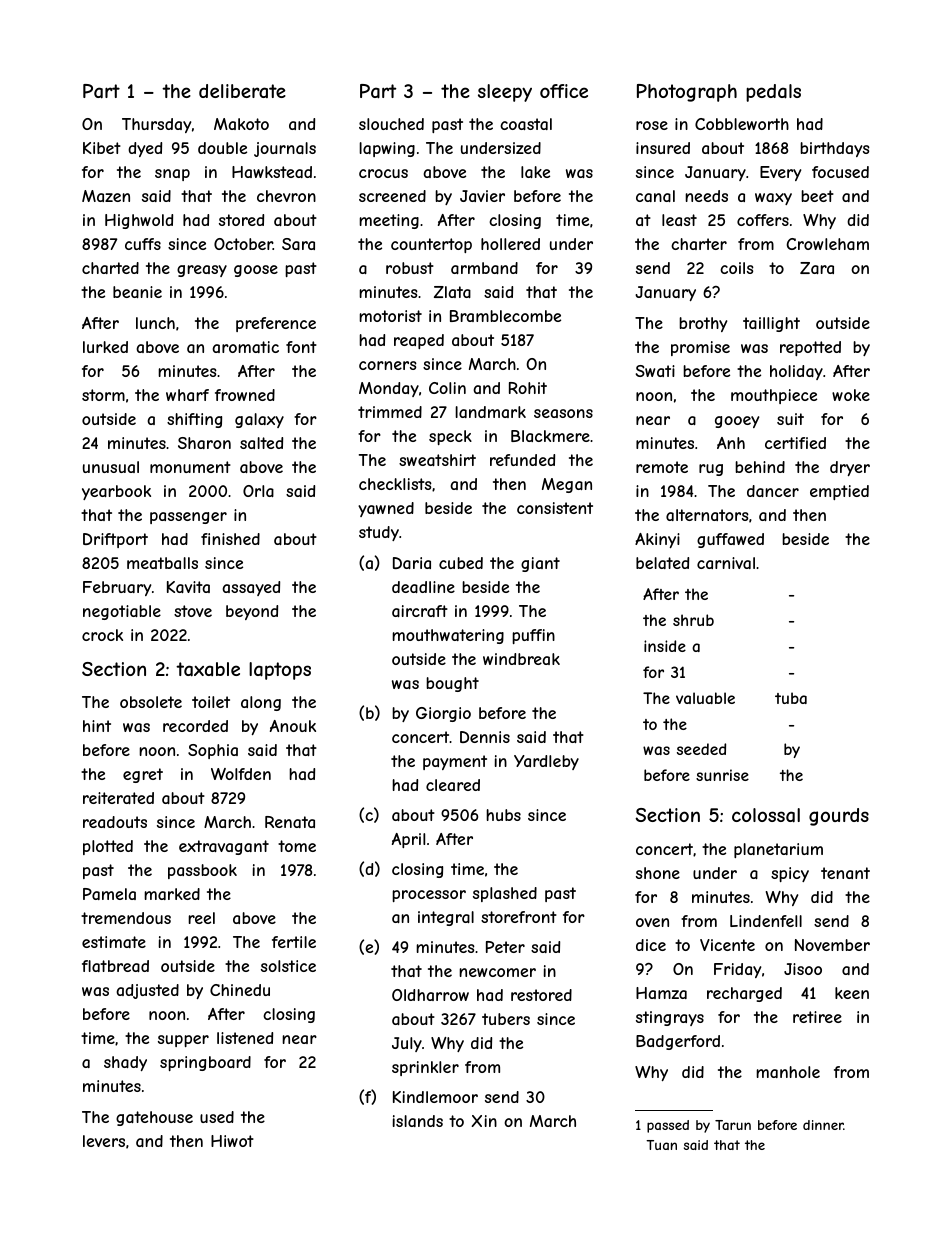  Describe the element at coordinates (706, 196) in the page. I see `needs` at that location.
